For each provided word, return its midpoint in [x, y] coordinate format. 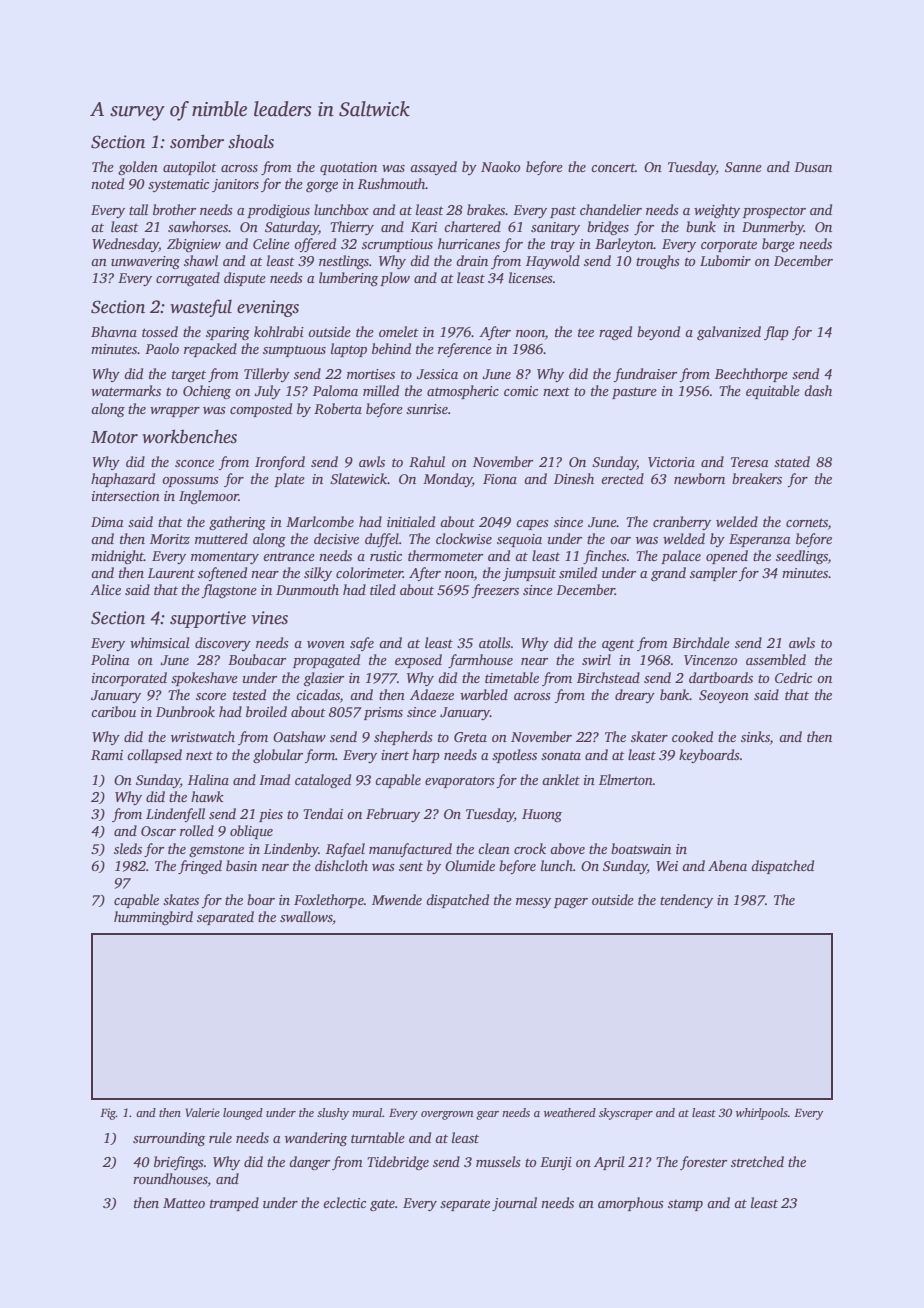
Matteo [184, 1203]
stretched [757, 1161]
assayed [433, 168]
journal [514, 1204]
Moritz [170, 539]
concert [613, 167]
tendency [686, 901]
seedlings [802, 557]
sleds [128, 848]
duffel [382, 540]
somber [197, 141]
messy [533, 903]
